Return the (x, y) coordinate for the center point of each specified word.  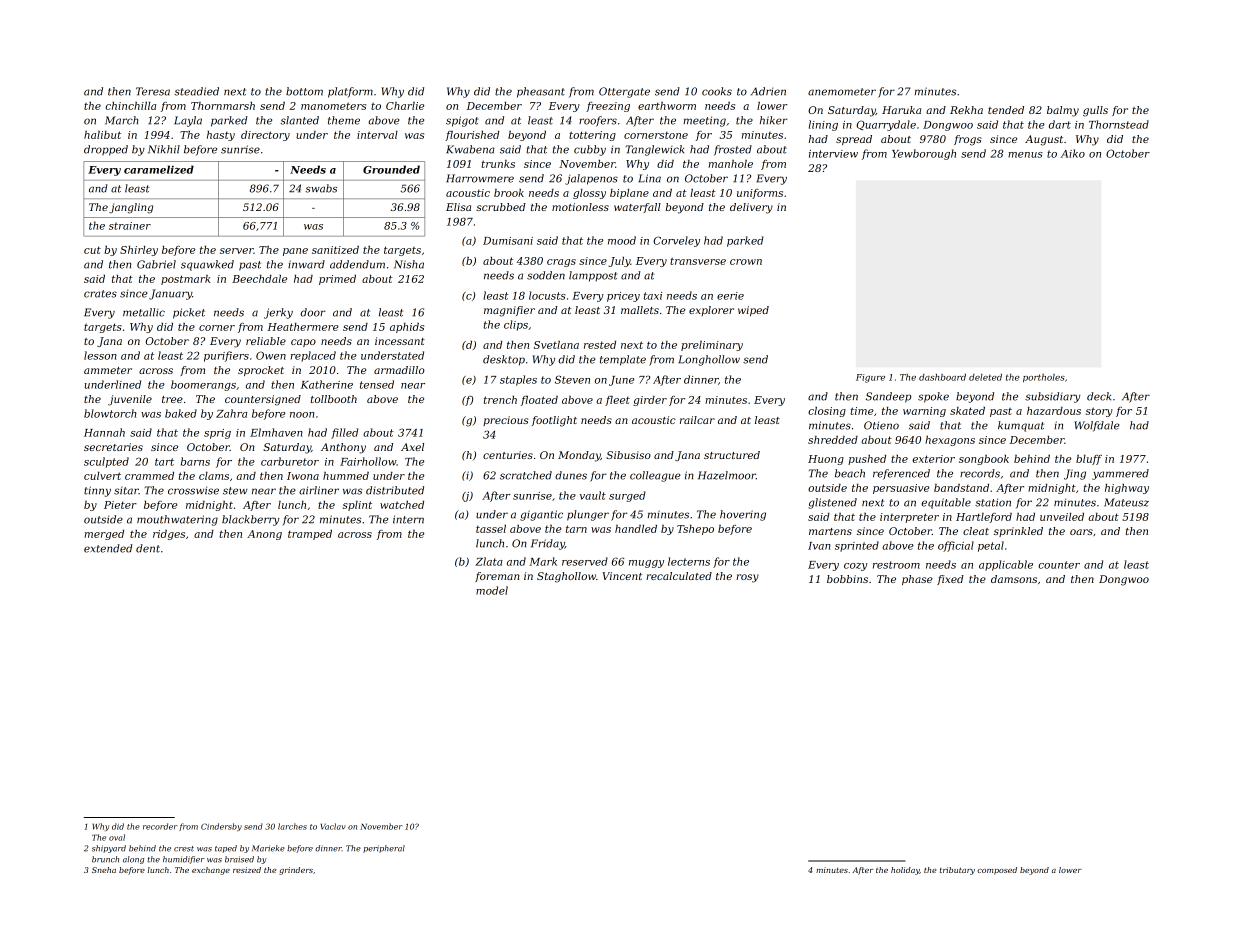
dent (148, 548)
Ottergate (624, 92)
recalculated (679, 576)
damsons (1014, 579)
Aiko (1073, 153)
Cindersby (221, 827)
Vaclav (333, 826)
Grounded (391, 169)
